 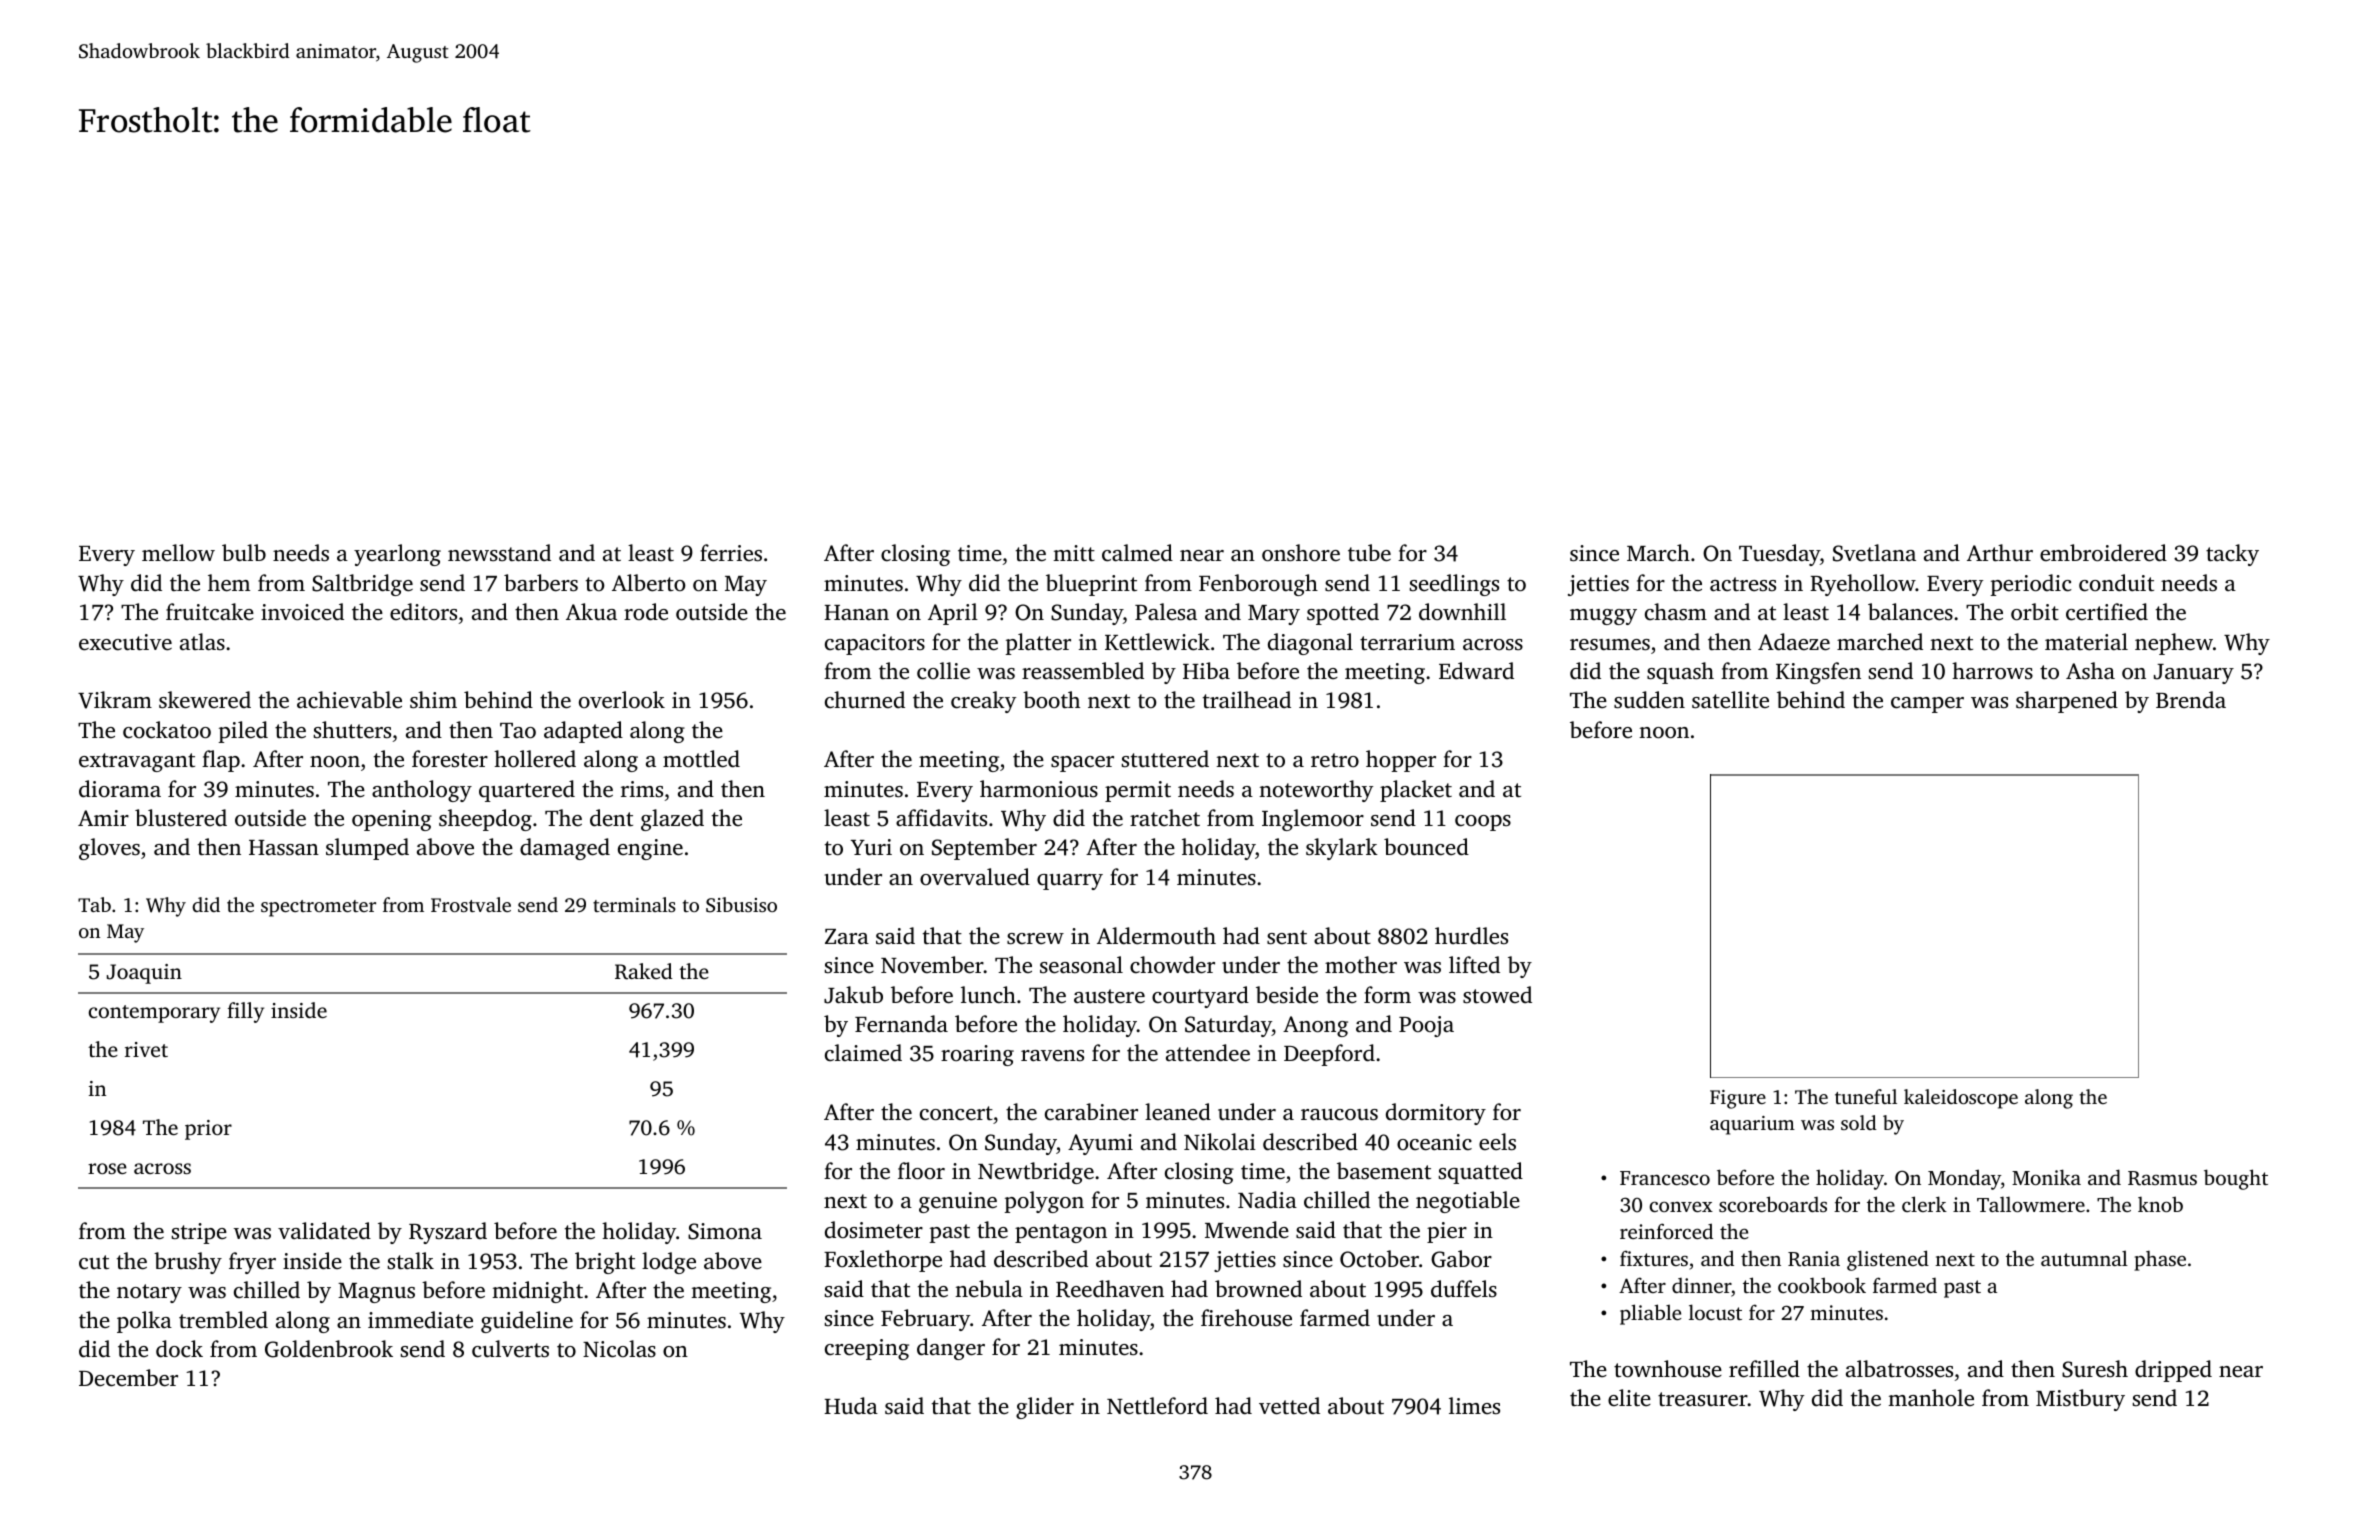 I want to click on platter, so click(x=1038, y=644).
